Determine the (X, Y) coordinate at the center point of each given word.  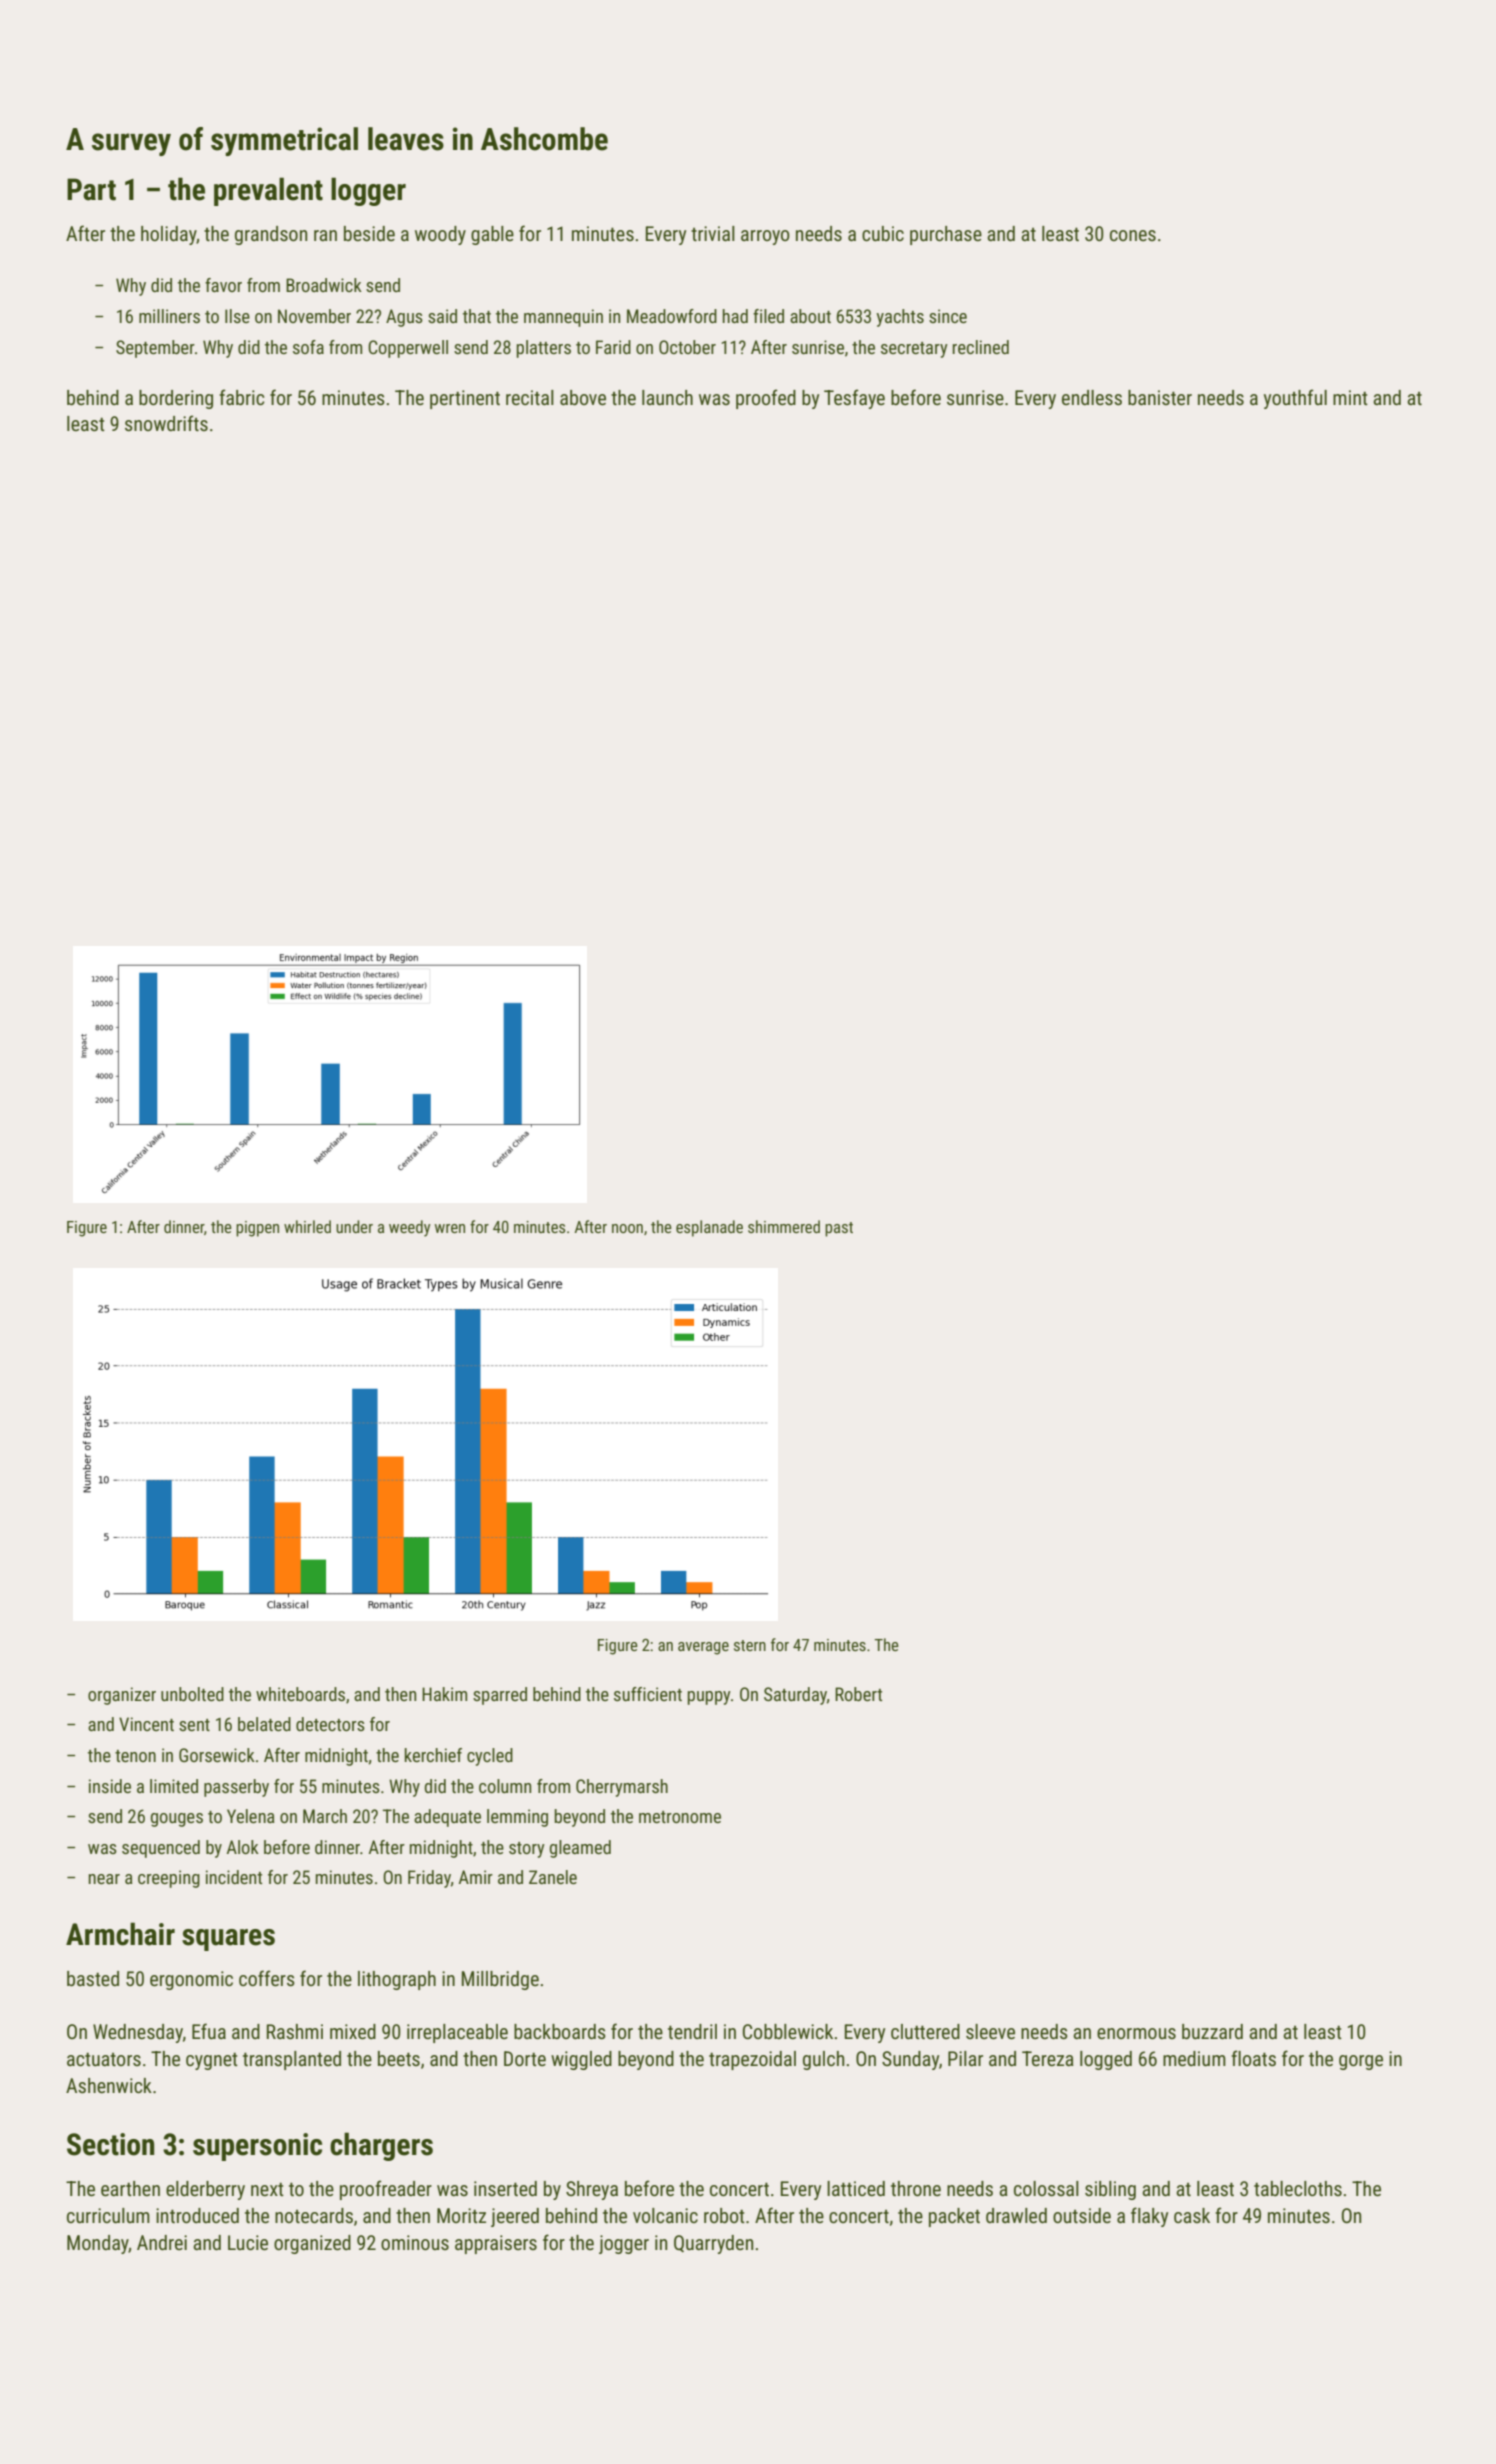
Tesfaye (854, 399)
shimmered (784, 1226)
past (839, 1229)
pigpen (257, 1229)
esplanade (709, 1228)
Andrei (162, 2242)
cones (1133, 235)
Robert (858, 1694)
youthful (1295, 399)
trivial (713, 233)
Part (91, 189)
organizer (122, 1696)
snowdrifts (166, 423)
